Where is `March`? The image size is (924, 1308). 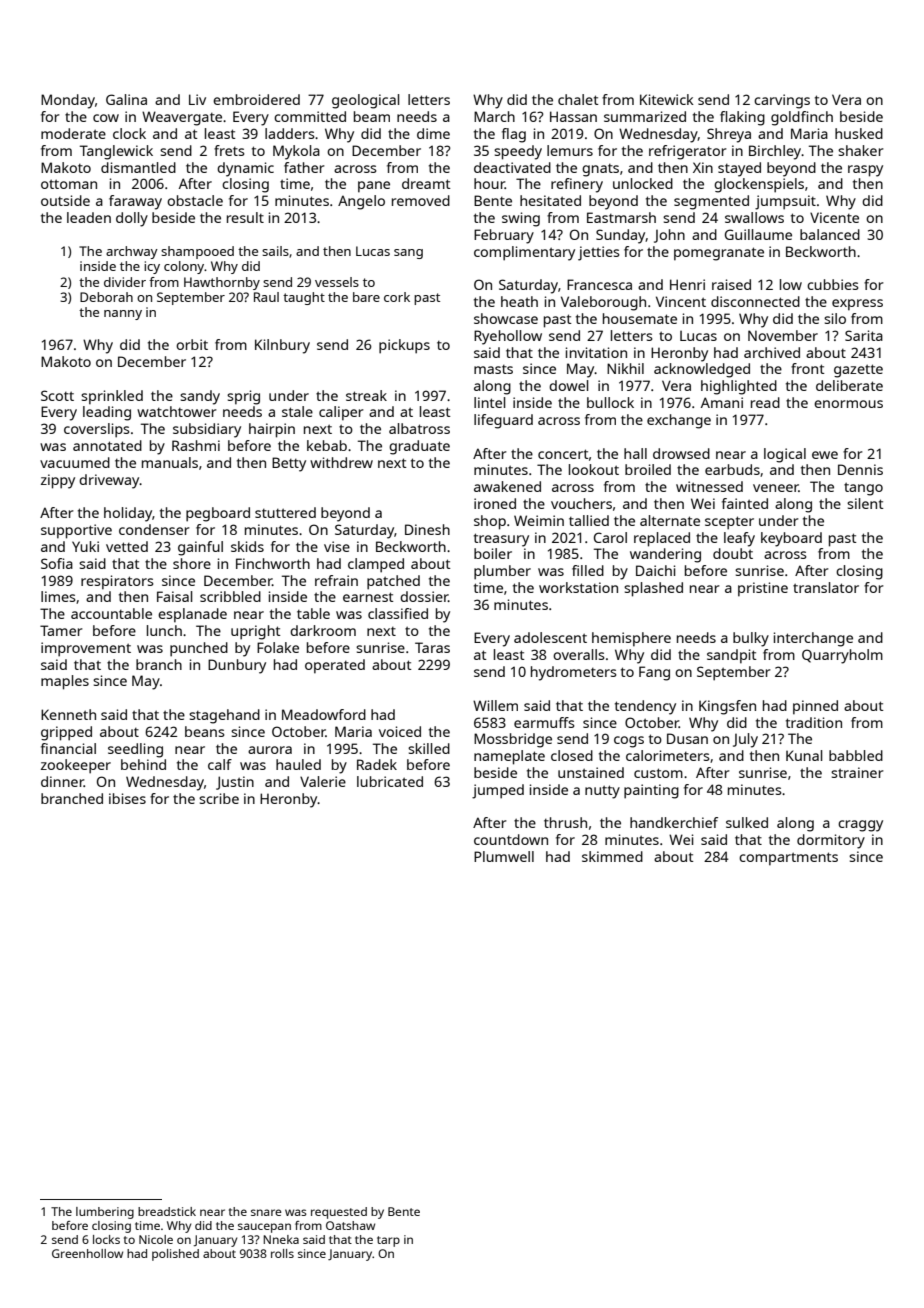
March is located at coordinates (494, 116).
